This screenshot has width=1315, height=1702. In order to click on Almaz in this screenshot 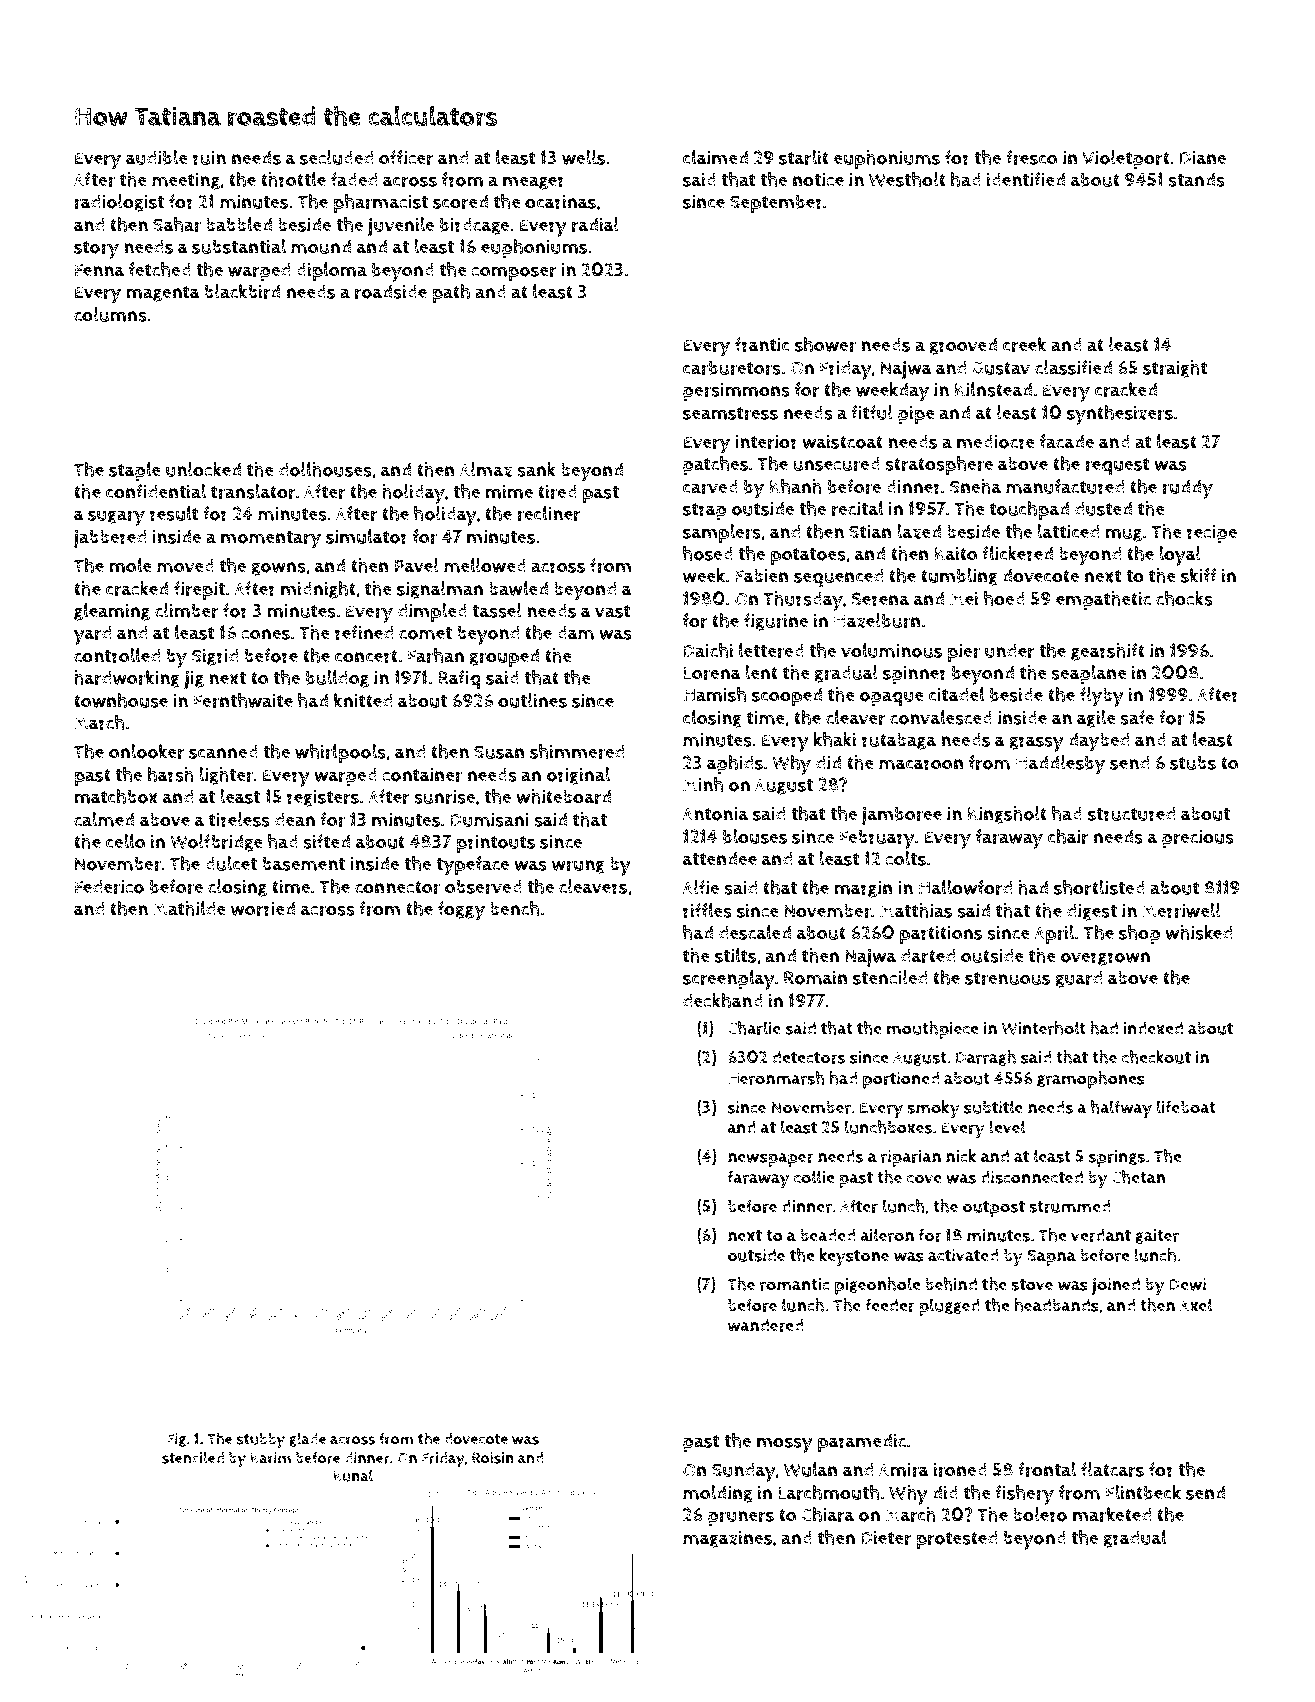, I will do `click(486, 469)`.
